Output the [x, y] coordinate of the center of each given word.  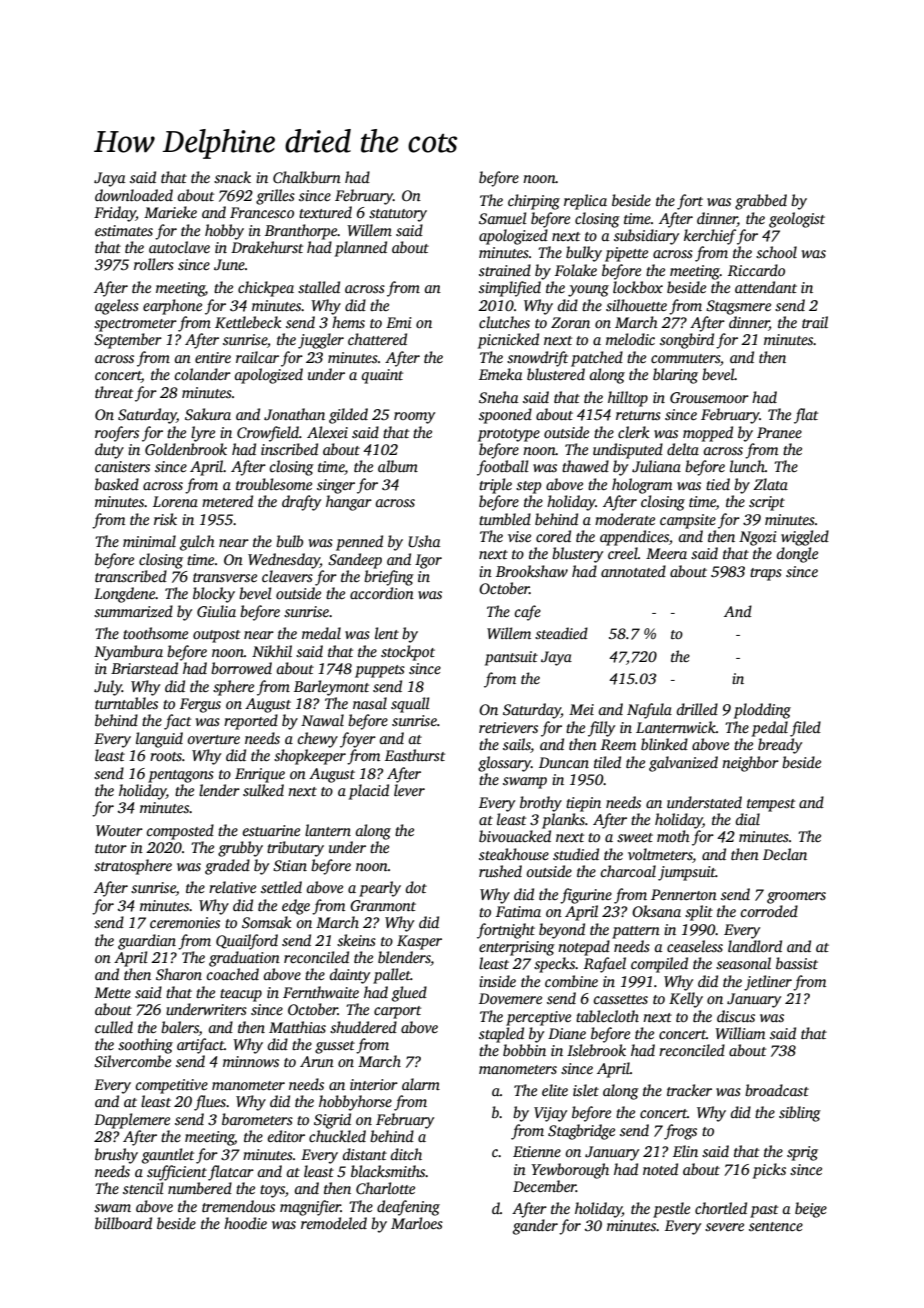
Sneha [499, 397]
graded [227, 867]
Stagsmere [738, 307]
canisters [122, 466]
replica [585, 202]
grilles [275, 197]
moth [673, 836]
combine [571, 981]
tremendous [238, 1206]
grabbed [761, 202]
